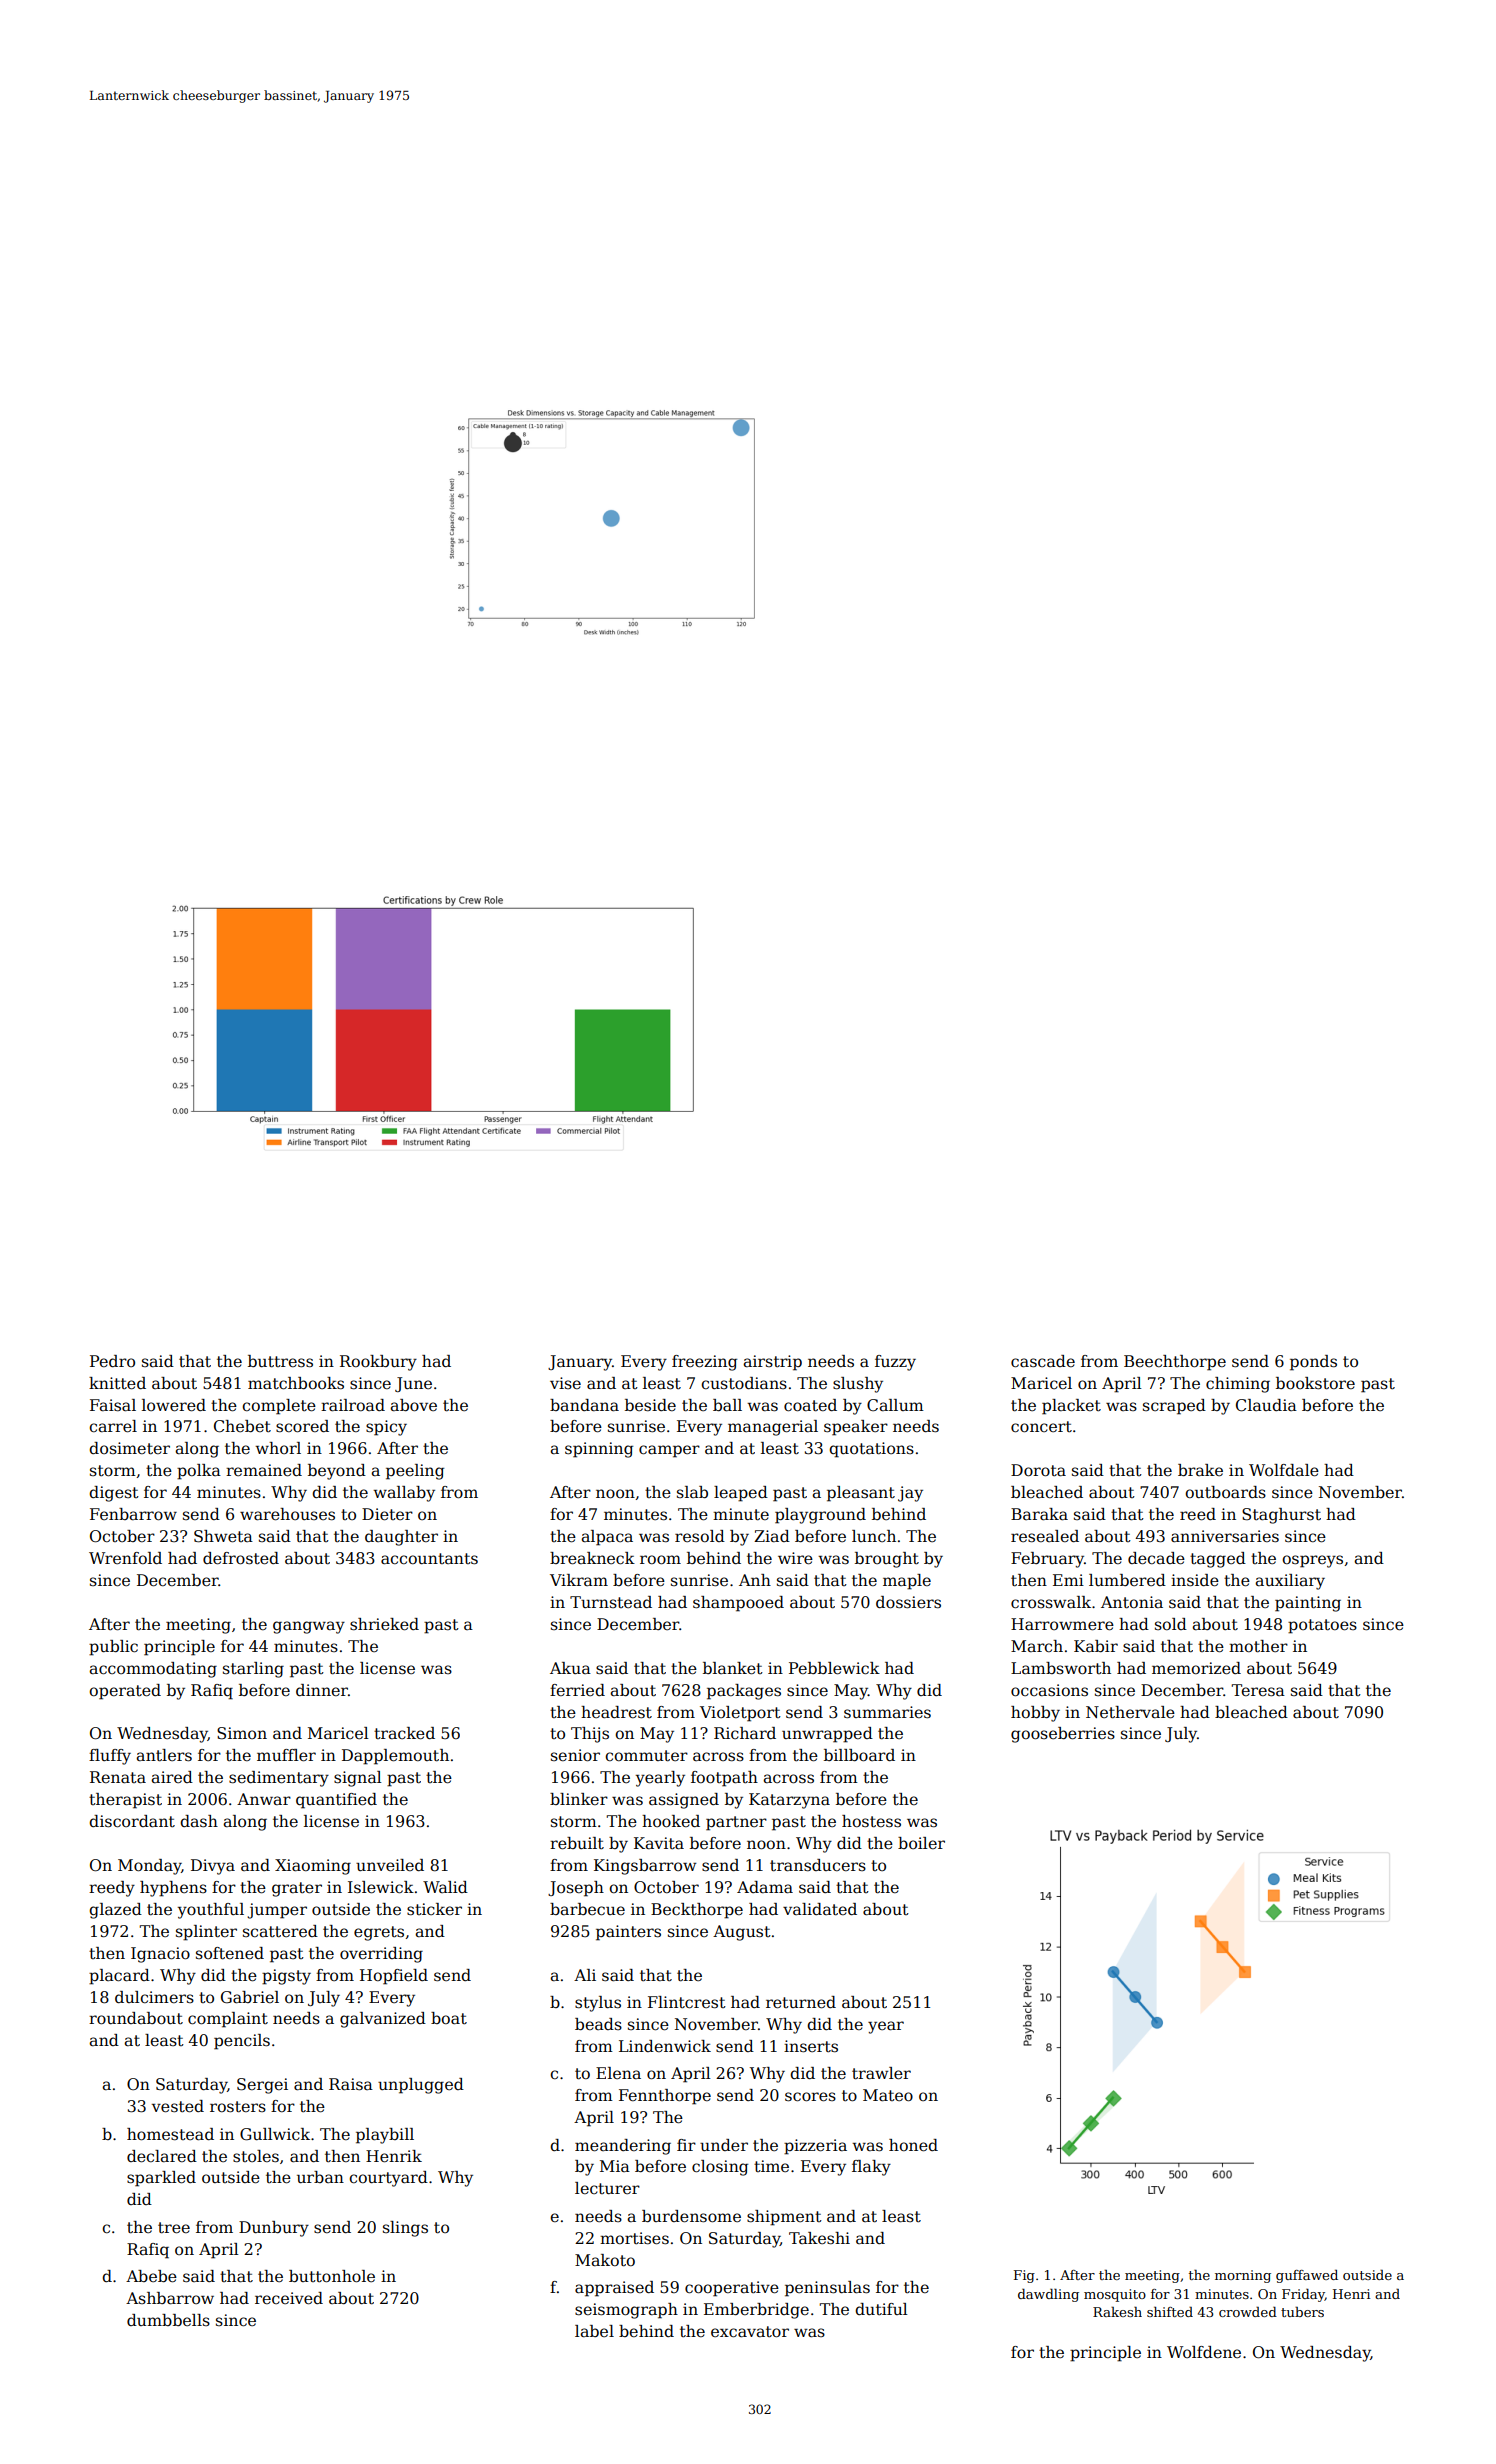 This image has width=1496, height=2464. Describe the element at coordinates (577, 1843) in the image. I see `rebuilt` at that location.
